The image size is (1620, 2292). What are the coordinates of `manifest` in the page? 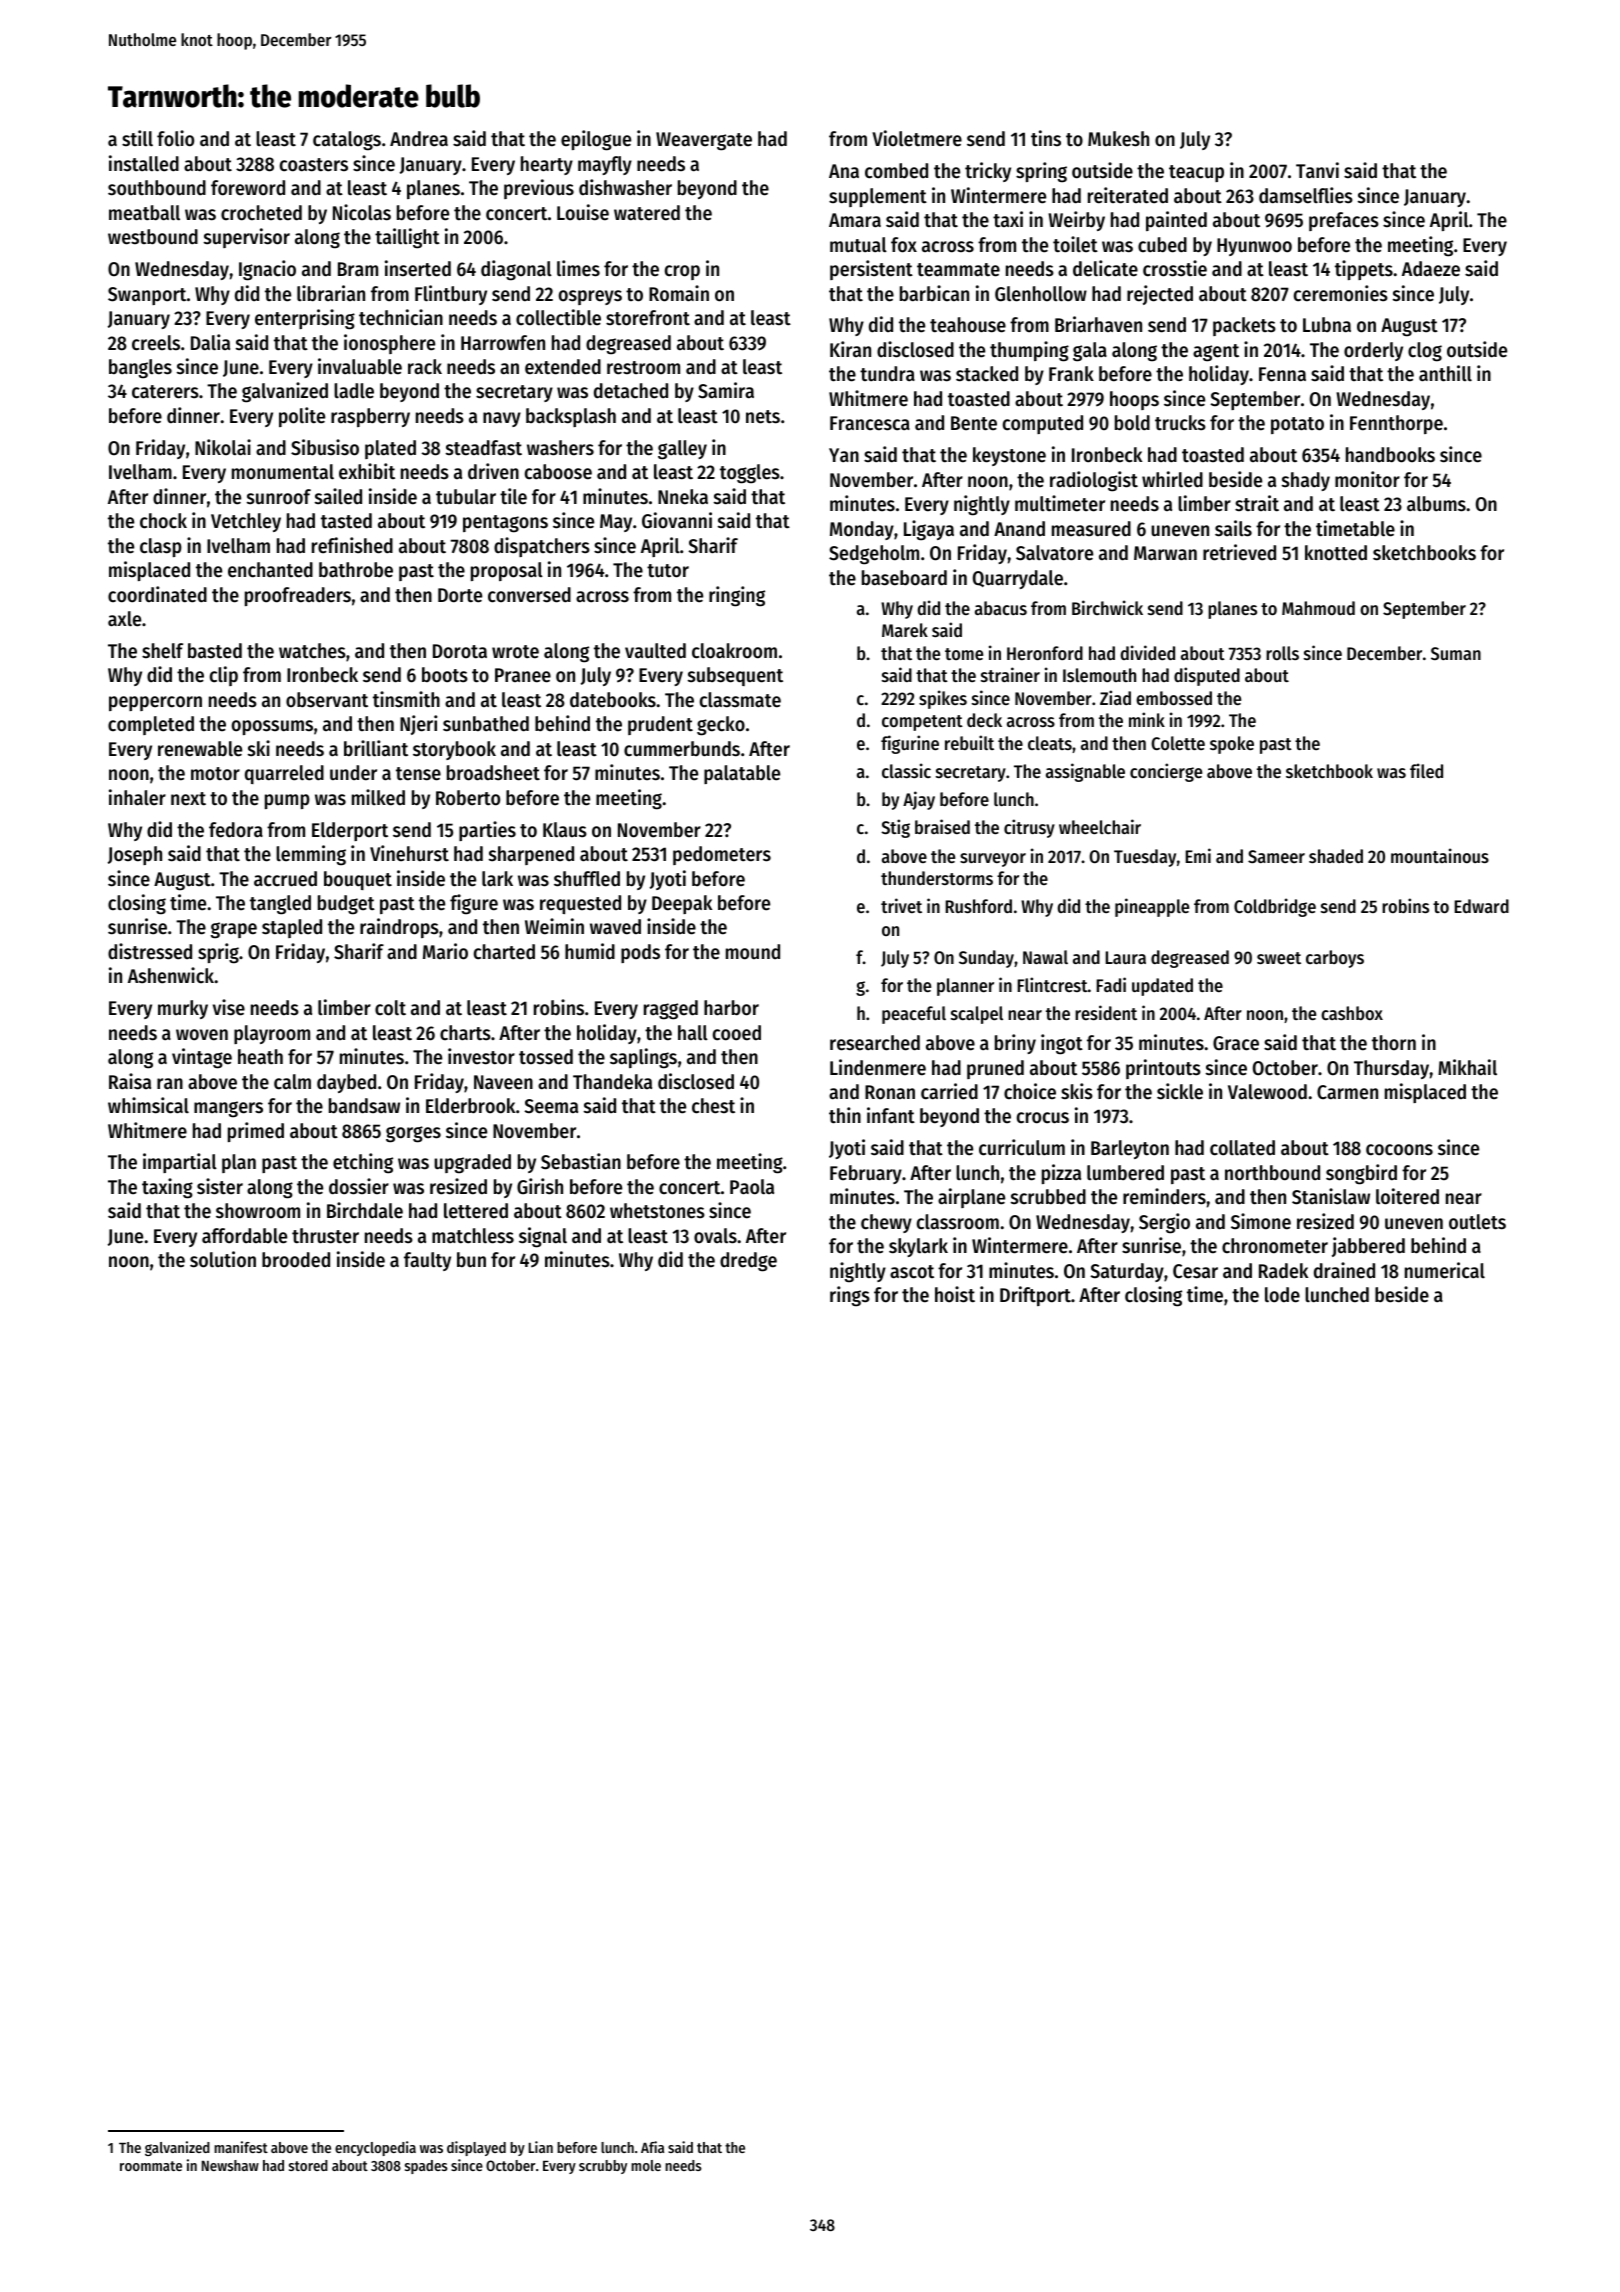 It's located at (241, 2147).
